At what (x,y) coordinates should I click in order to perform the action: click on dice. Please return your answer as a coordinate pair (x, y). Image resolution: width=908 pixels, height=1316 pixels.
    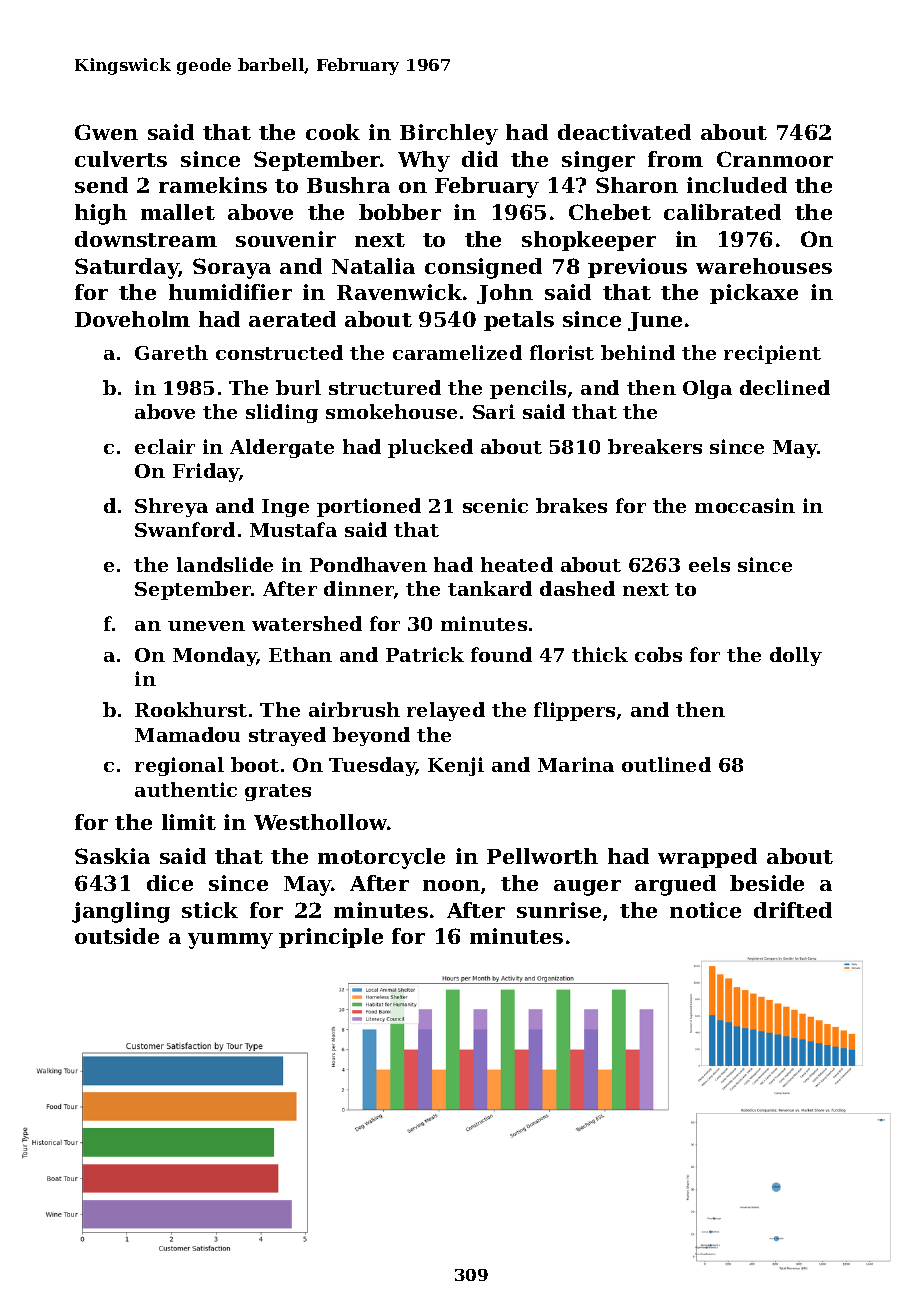
    Looking at the image, I should click on (170, 883).
